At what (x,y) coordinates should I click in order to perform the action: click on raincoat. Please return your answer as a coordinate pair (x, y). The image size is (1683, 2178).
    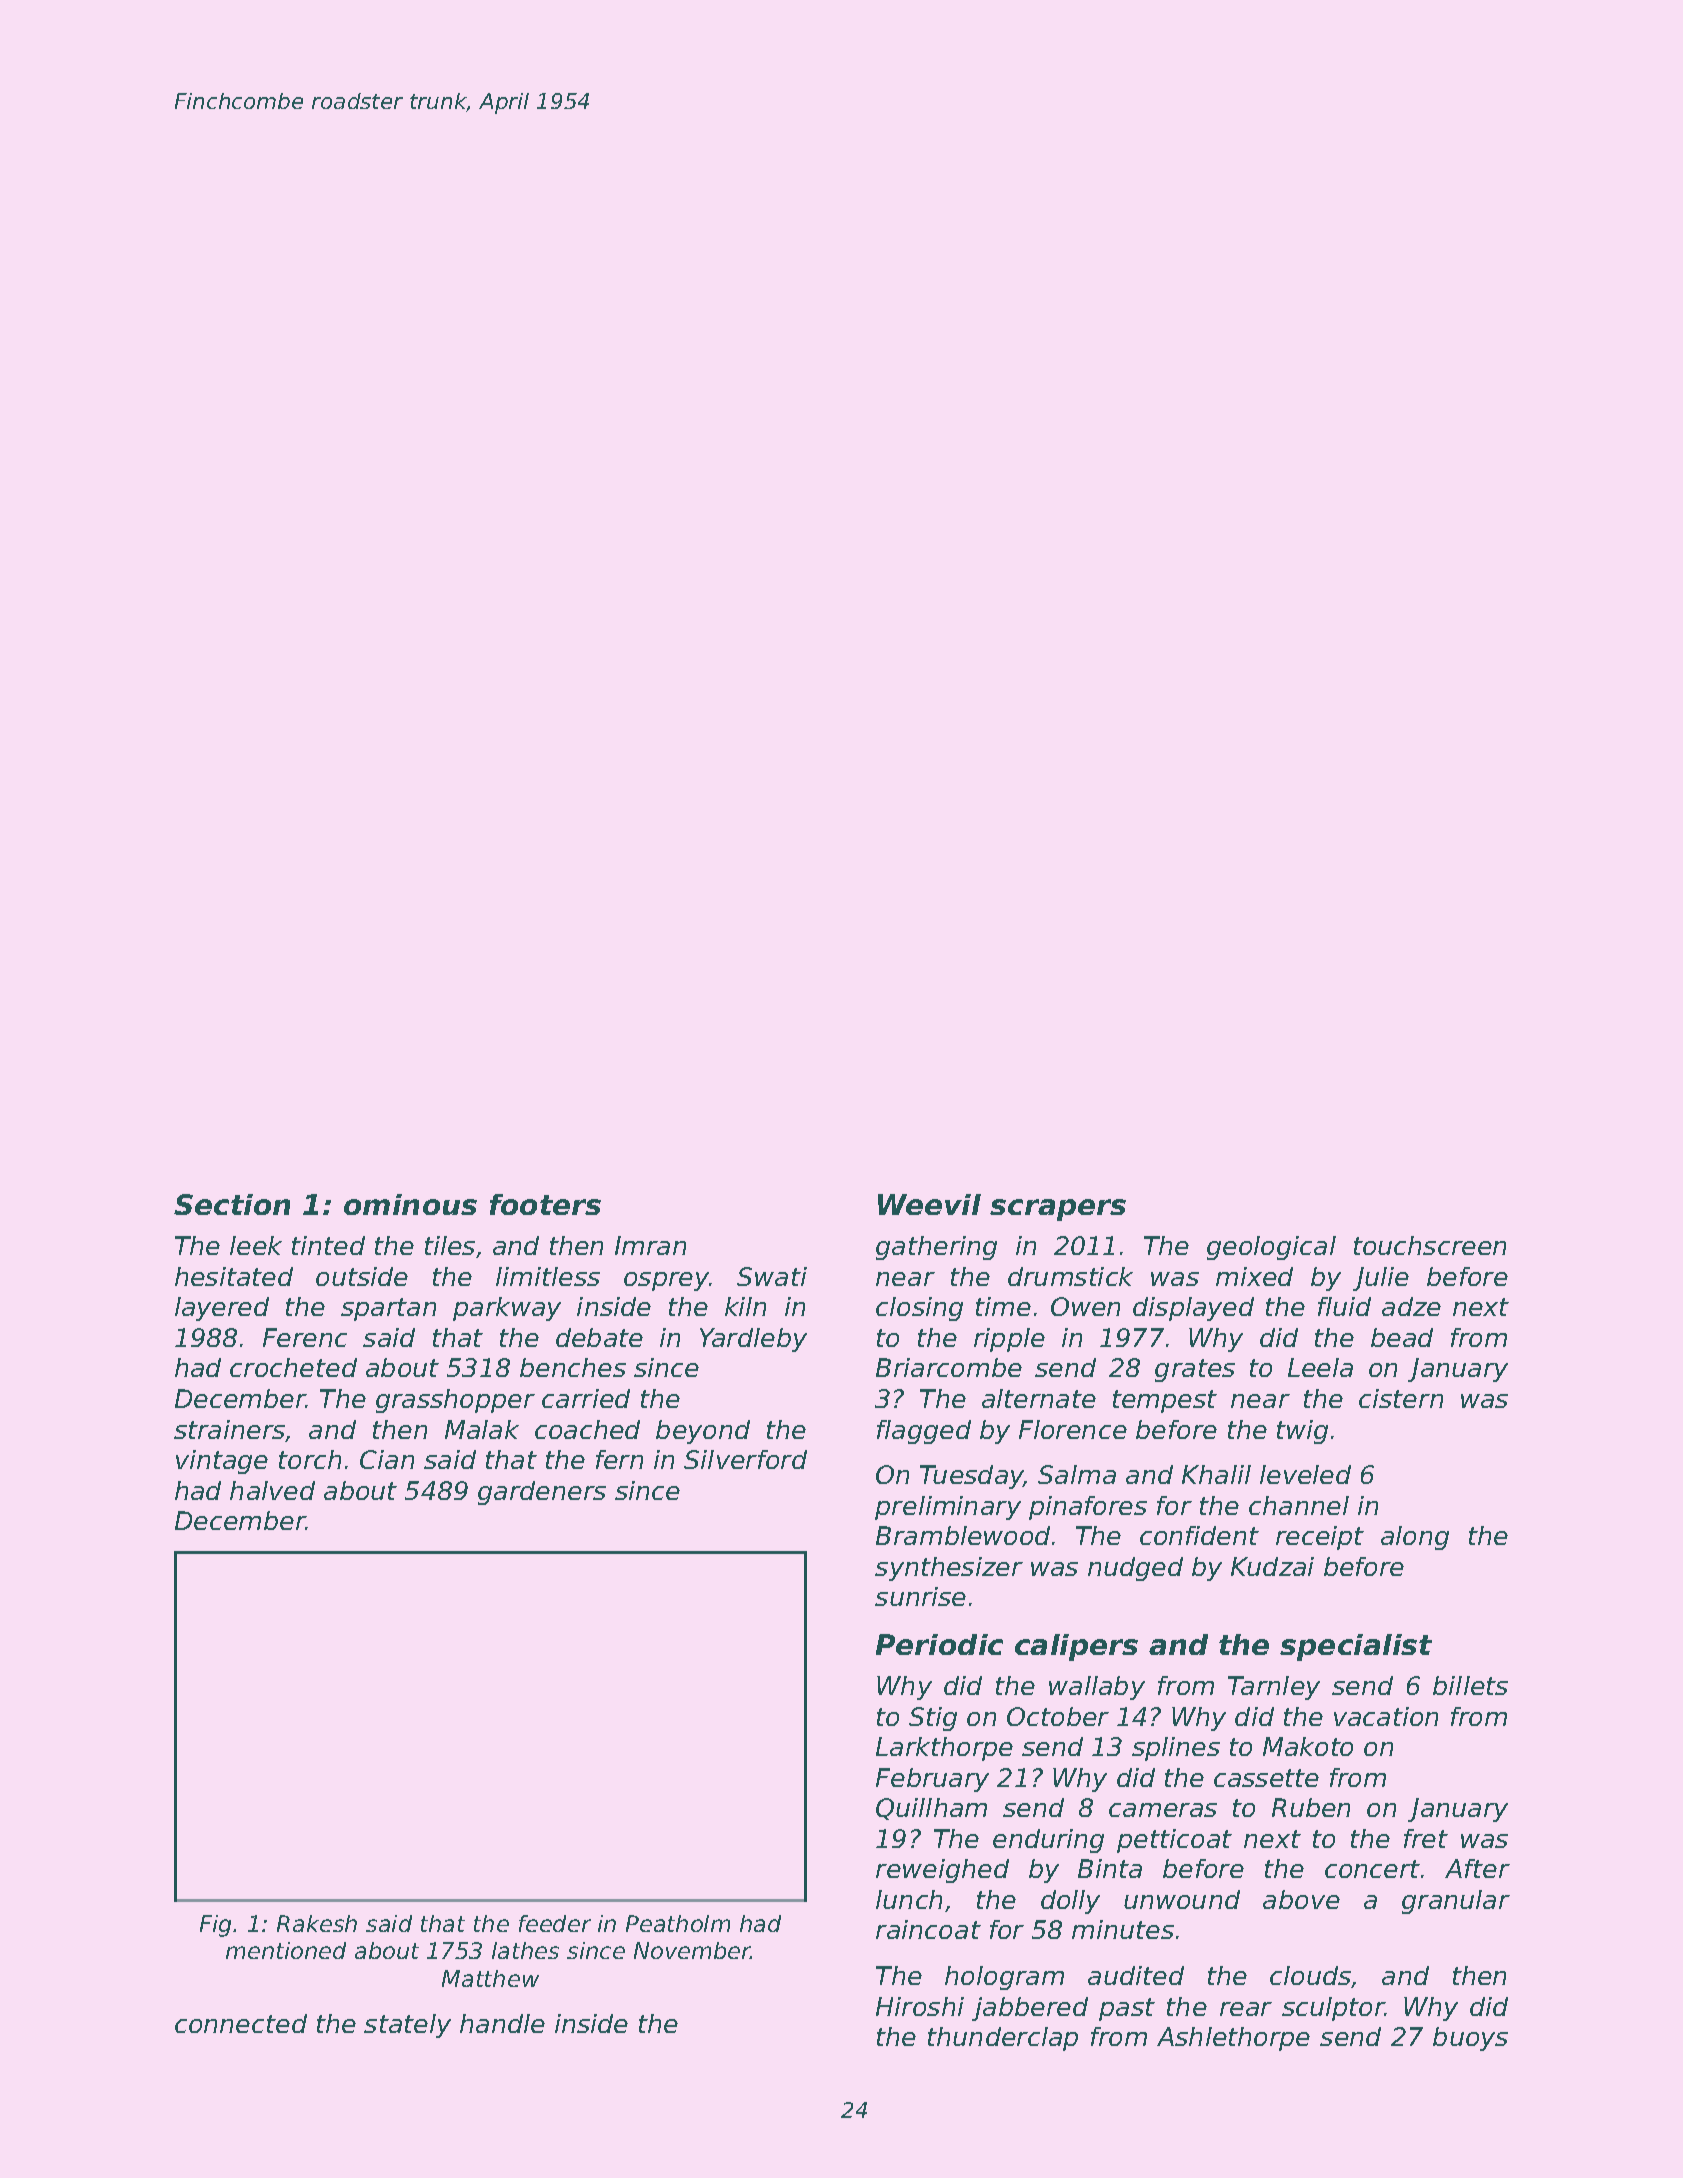
    Looking at the image, I should click on (928, 1929).
